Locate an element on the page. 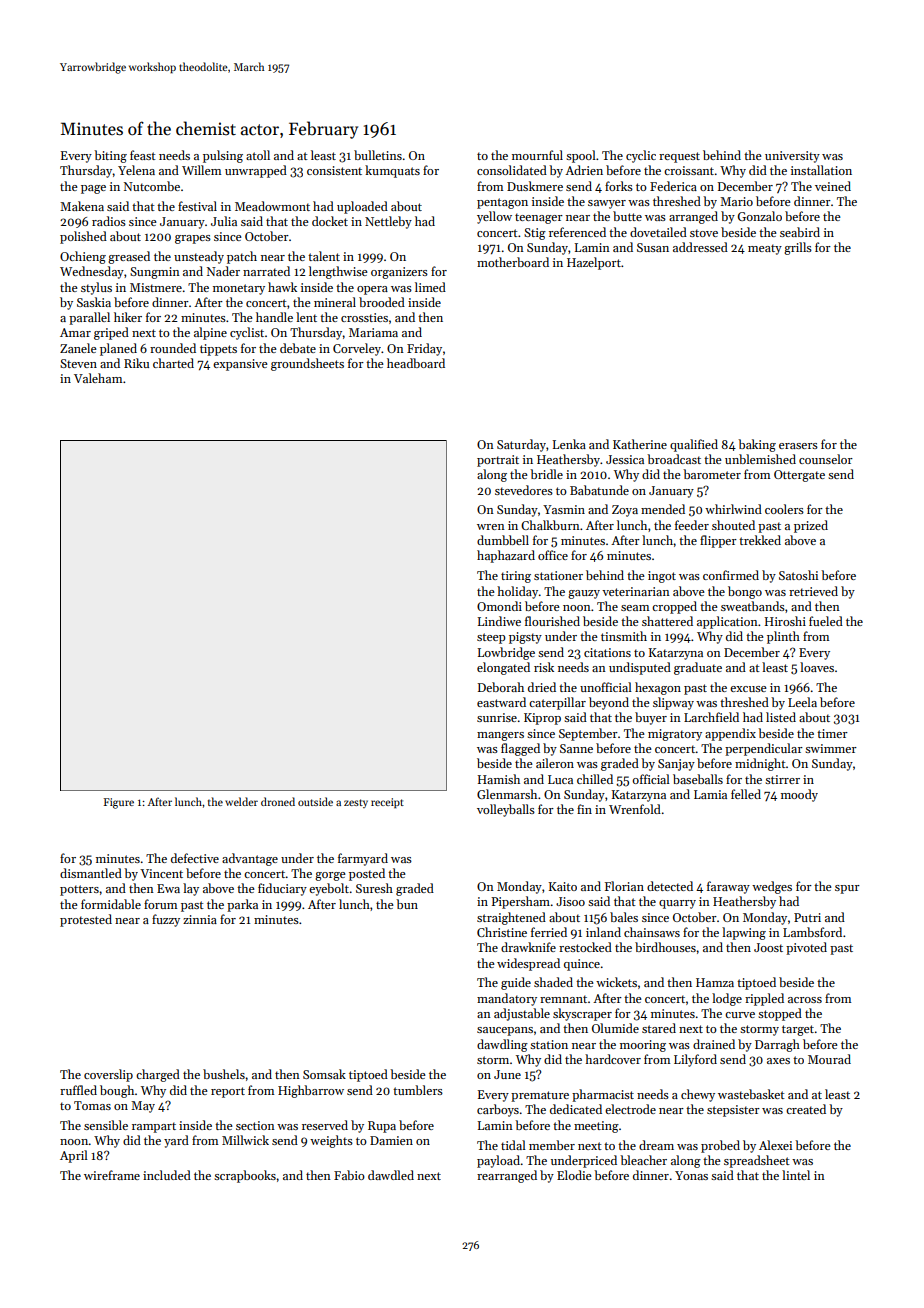 Image resolution: width=924 pixels, height=1308 pixels. portrait is located at coordinates (498, 461).
